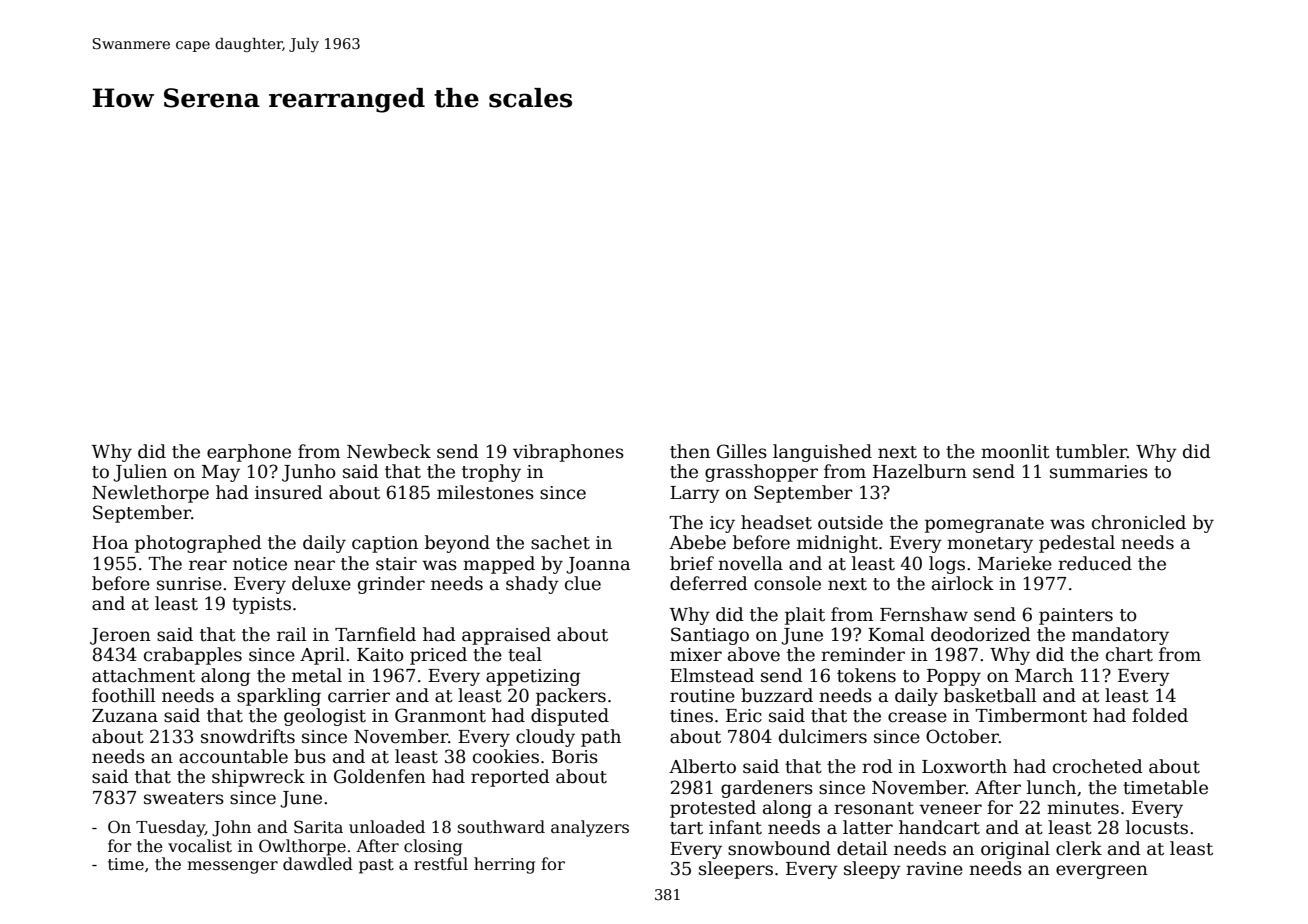 The width and height of the screenshot is (1308, 924). Describe the element at coordinates (140, 473) in the screenshot. I see `Julien` at that location.
